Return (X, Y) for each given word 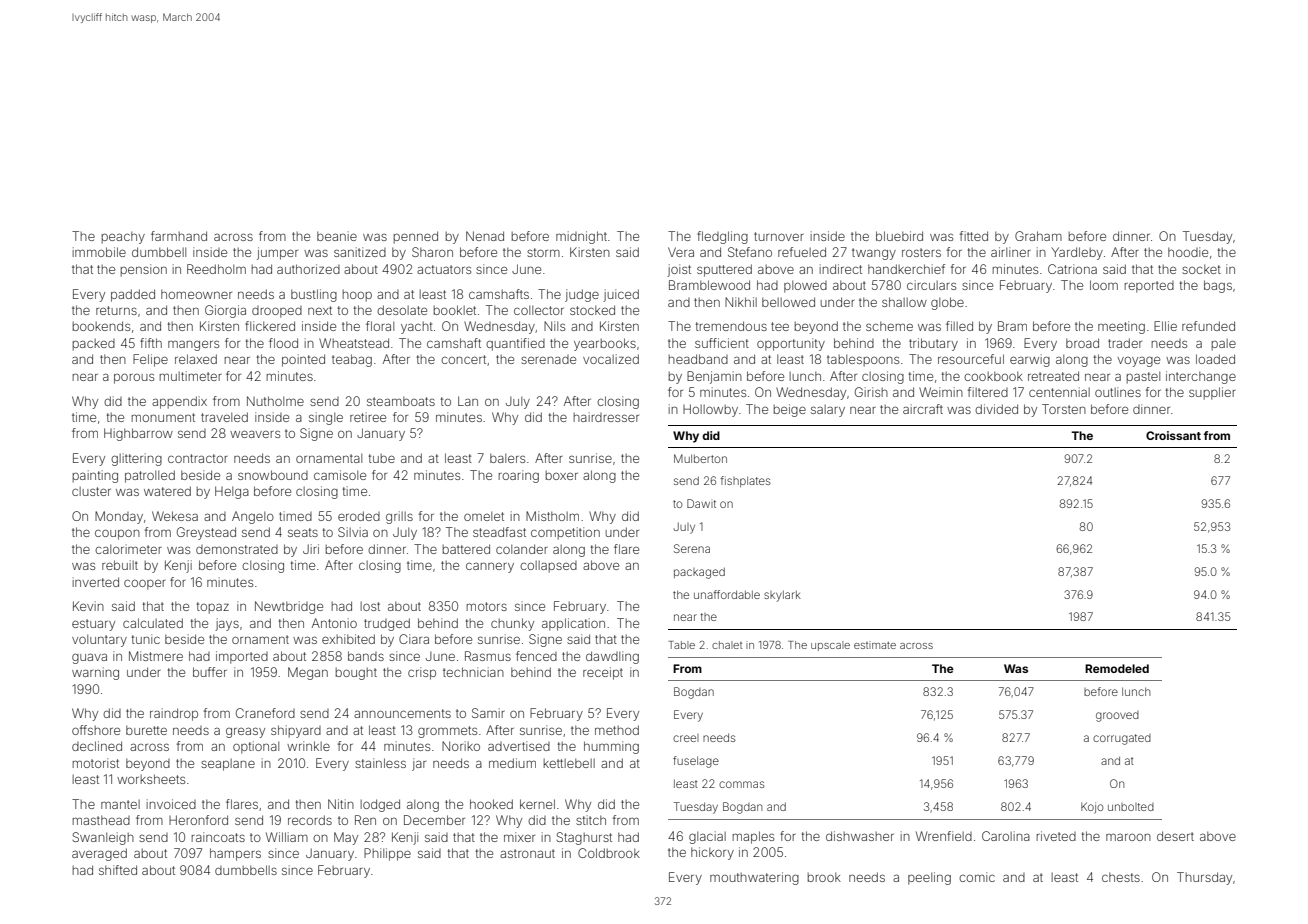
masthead (101, 820)
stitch (591, 820)
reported (1149, 287)
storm (543, 252)
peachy (123, 237)
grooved (1117, 716)
